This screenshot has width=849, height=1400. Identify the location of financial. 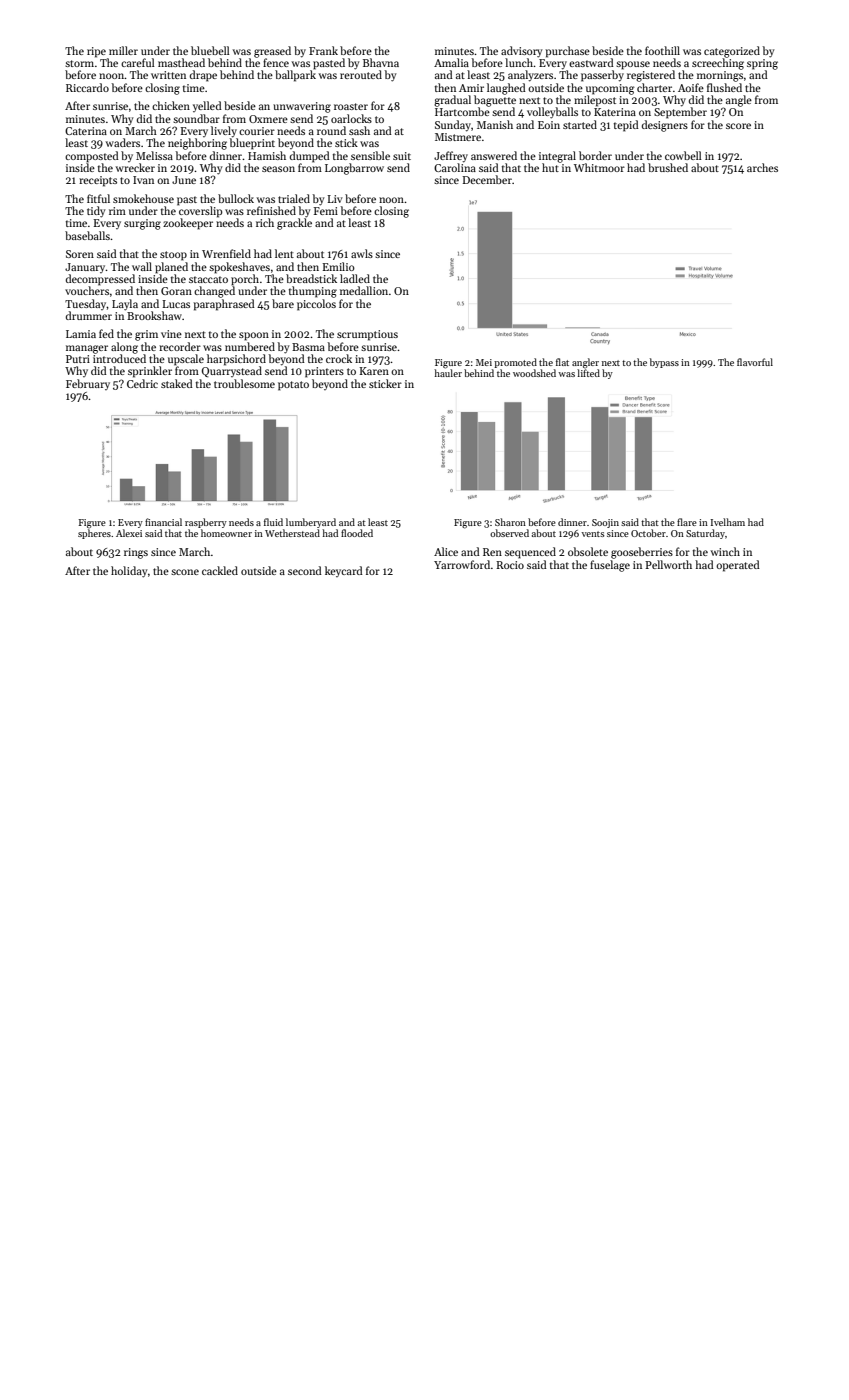
(163, 522).
